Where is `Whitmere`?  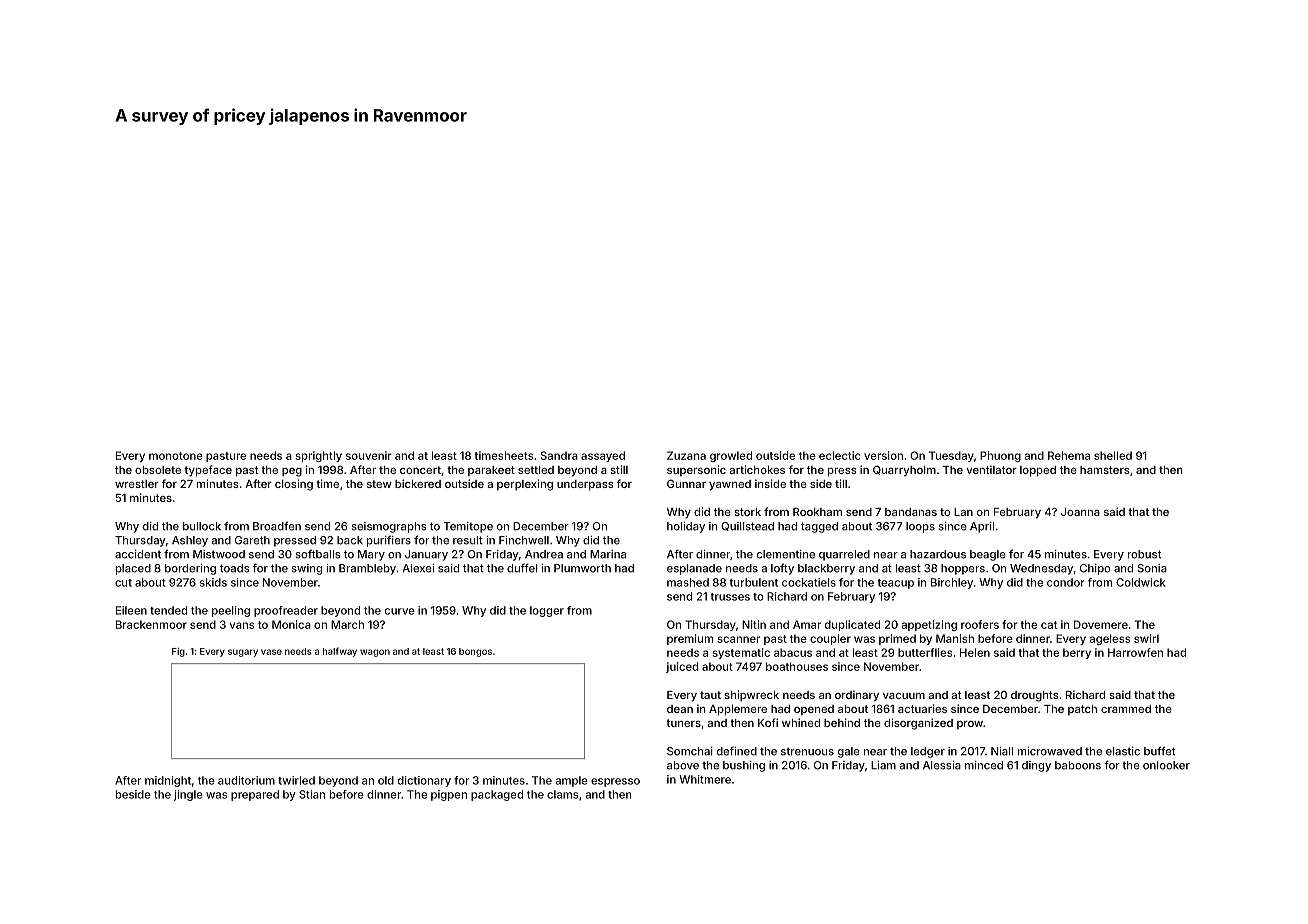
Whitmere is located at coordinates (705, 779).
